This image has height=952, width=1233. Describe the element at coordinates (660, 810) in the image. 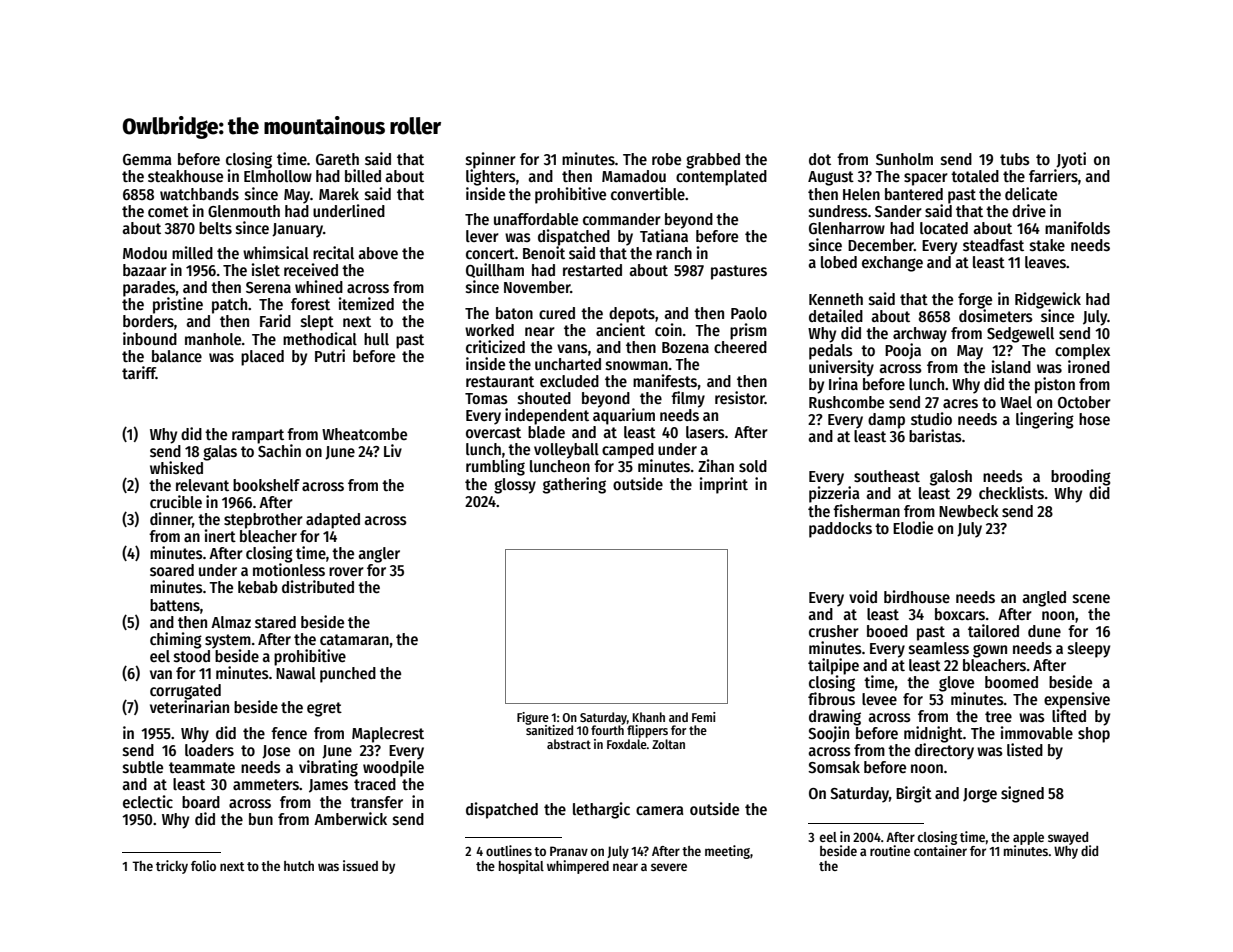

I see `camera` at that location.
